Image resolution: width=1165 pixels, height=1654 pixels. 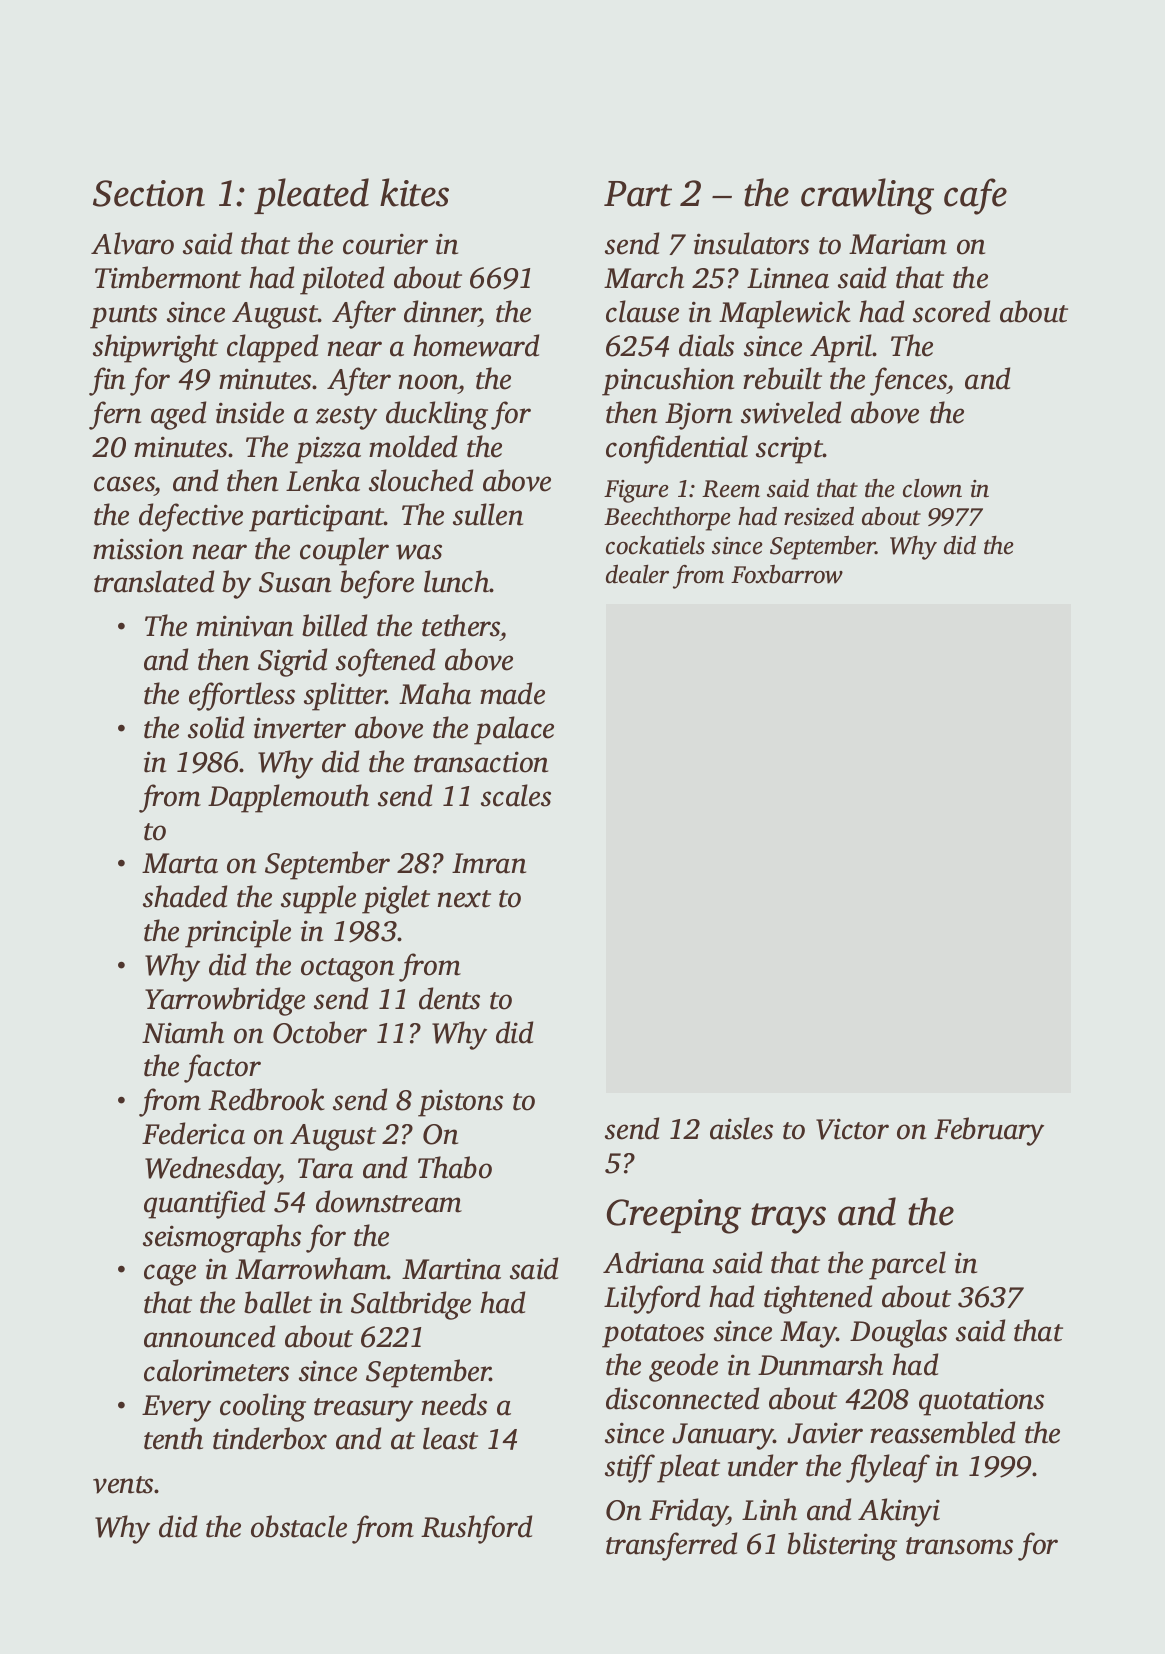 I want to click on rebuilt, so click(x=782, y=378).
